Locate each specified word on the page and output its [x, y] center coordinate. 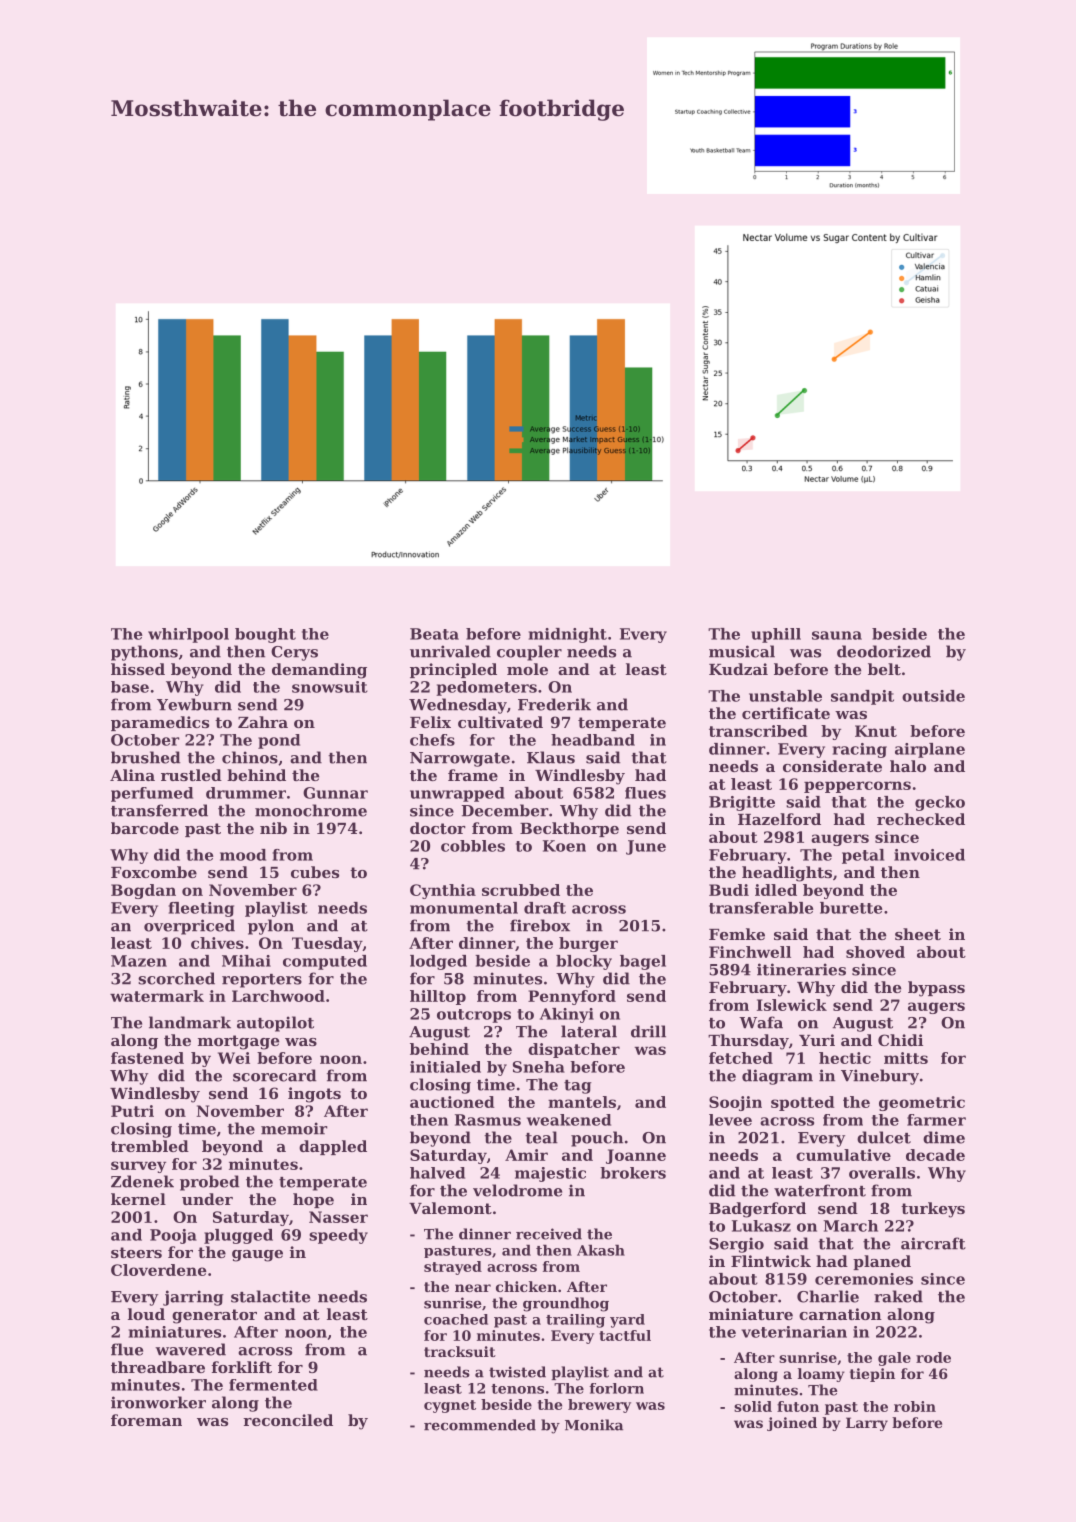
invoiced [929, 855]
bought [265, 635]
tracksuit [460, 1351]
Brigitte [742, 803]
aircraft [933, 1243]
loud [146, 1314]
